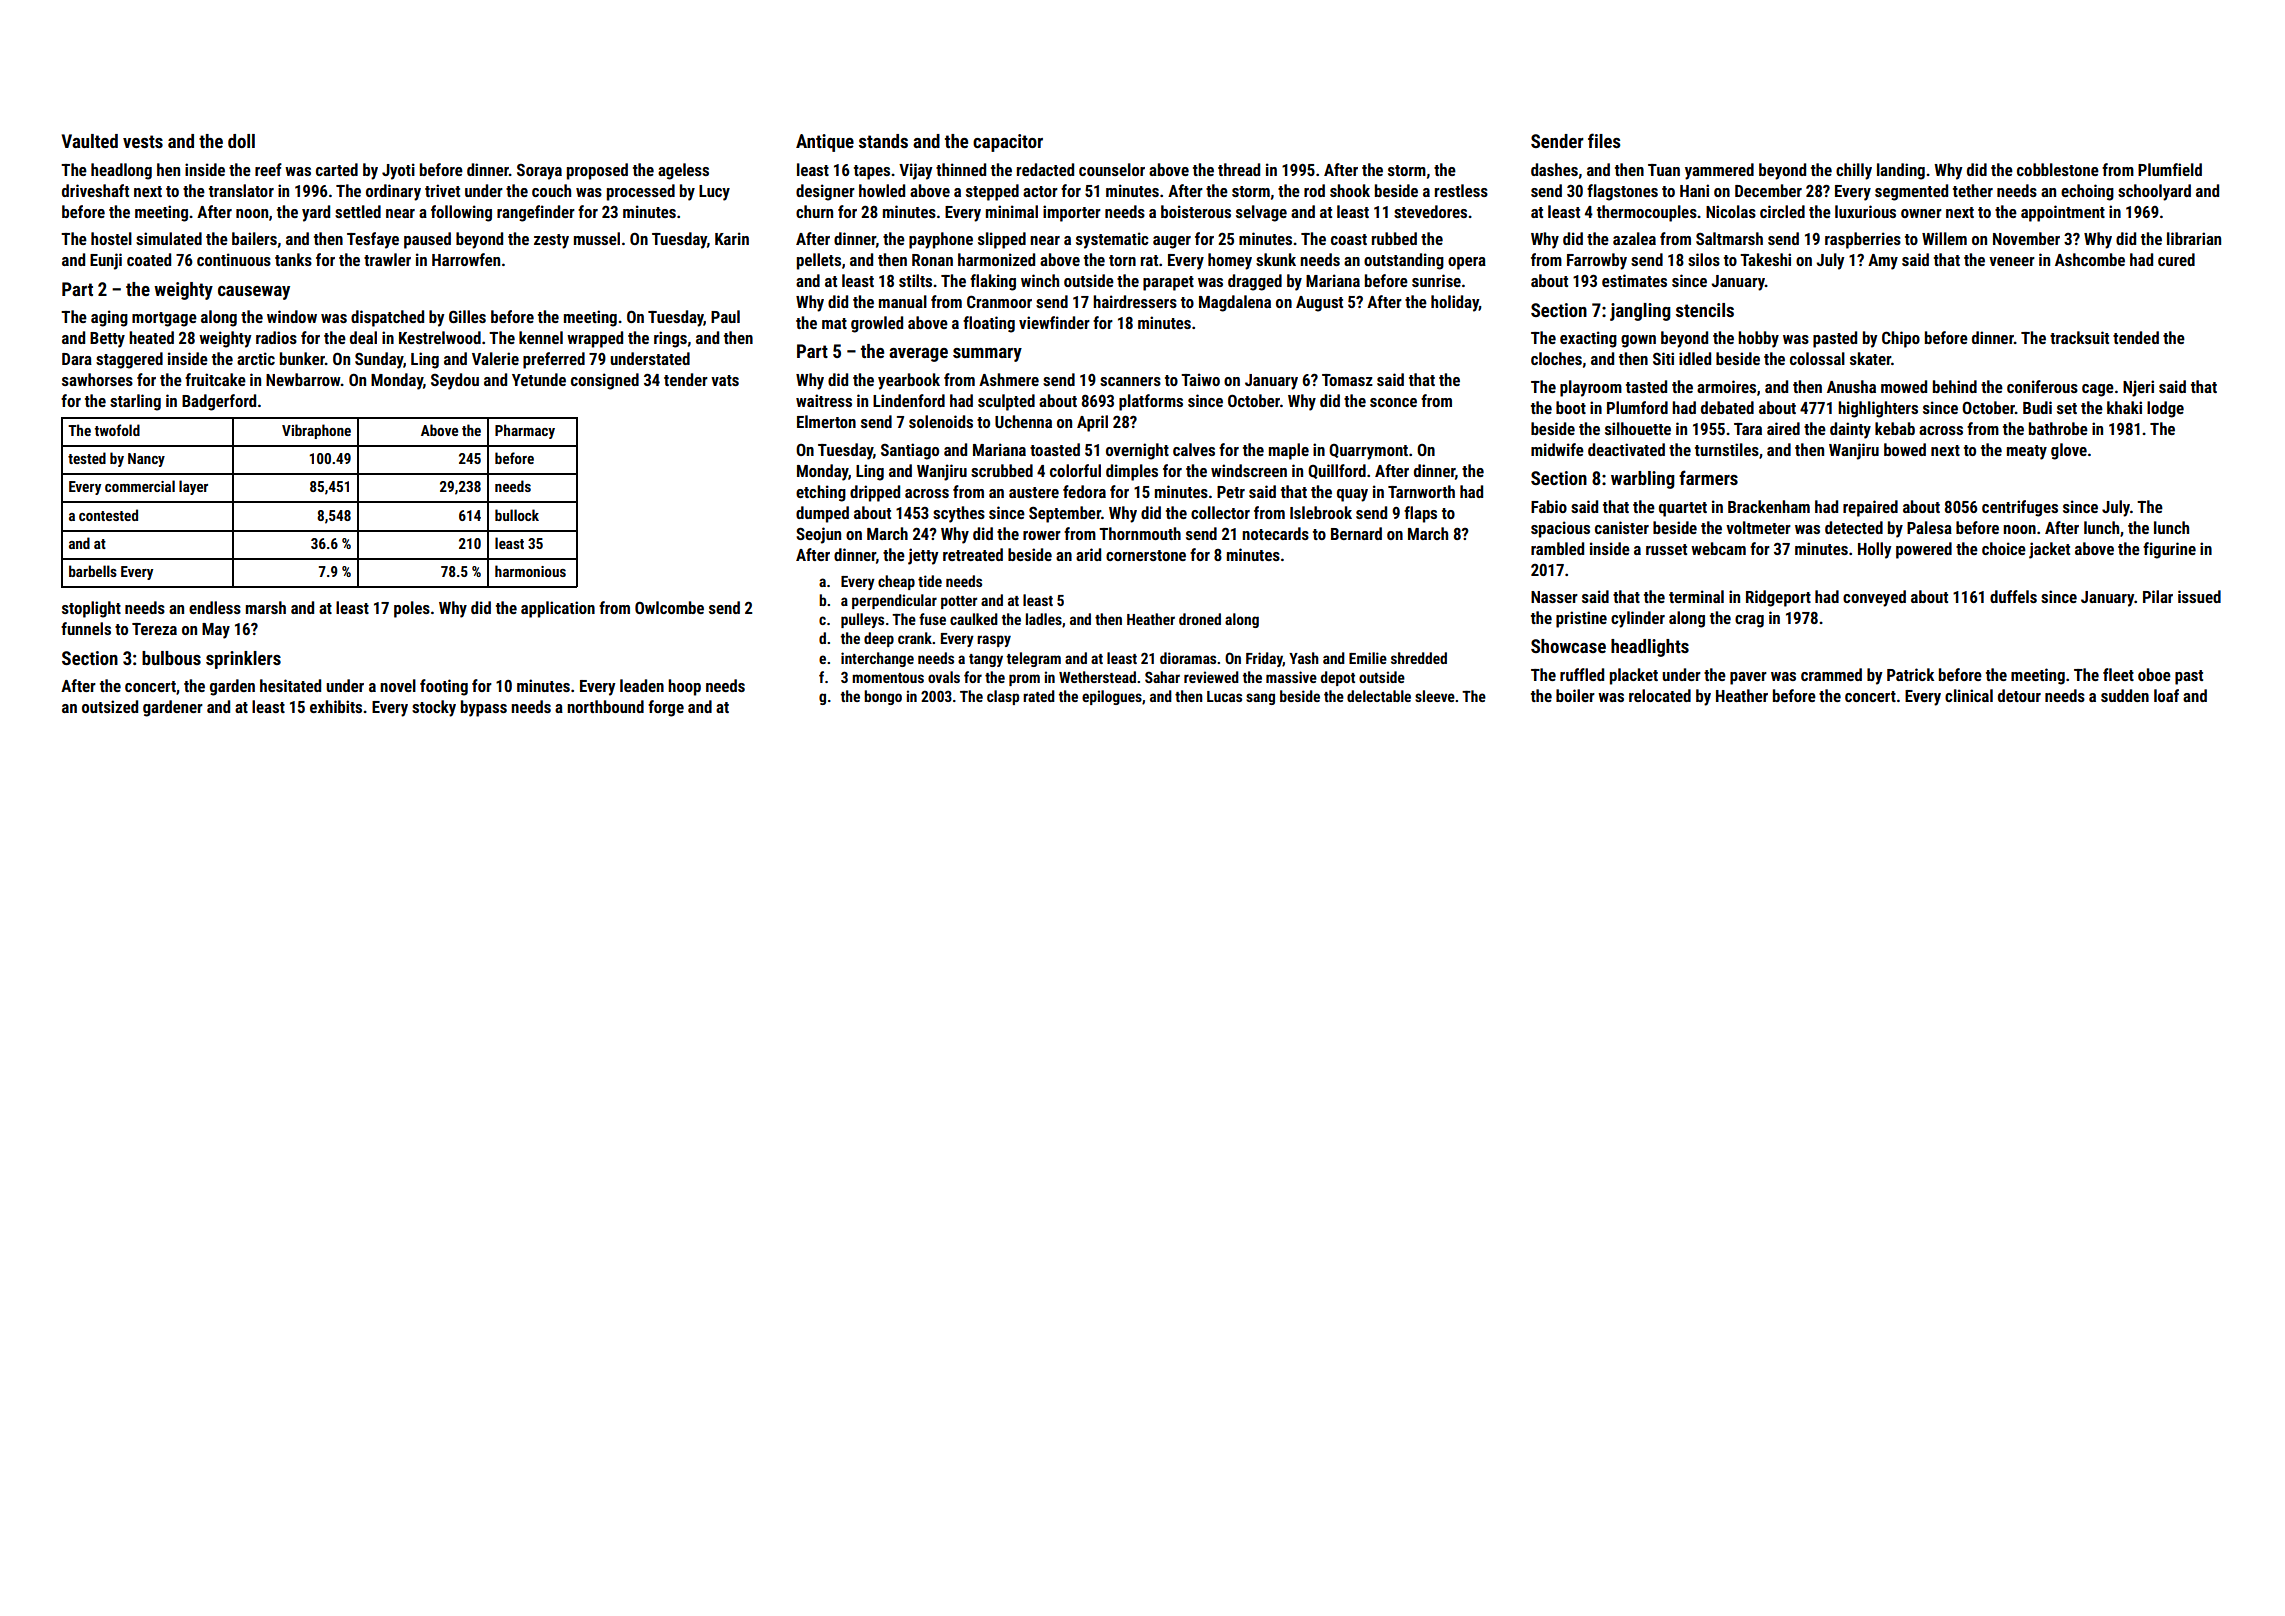  I want to click on Tuan, so click(1664, 170).
